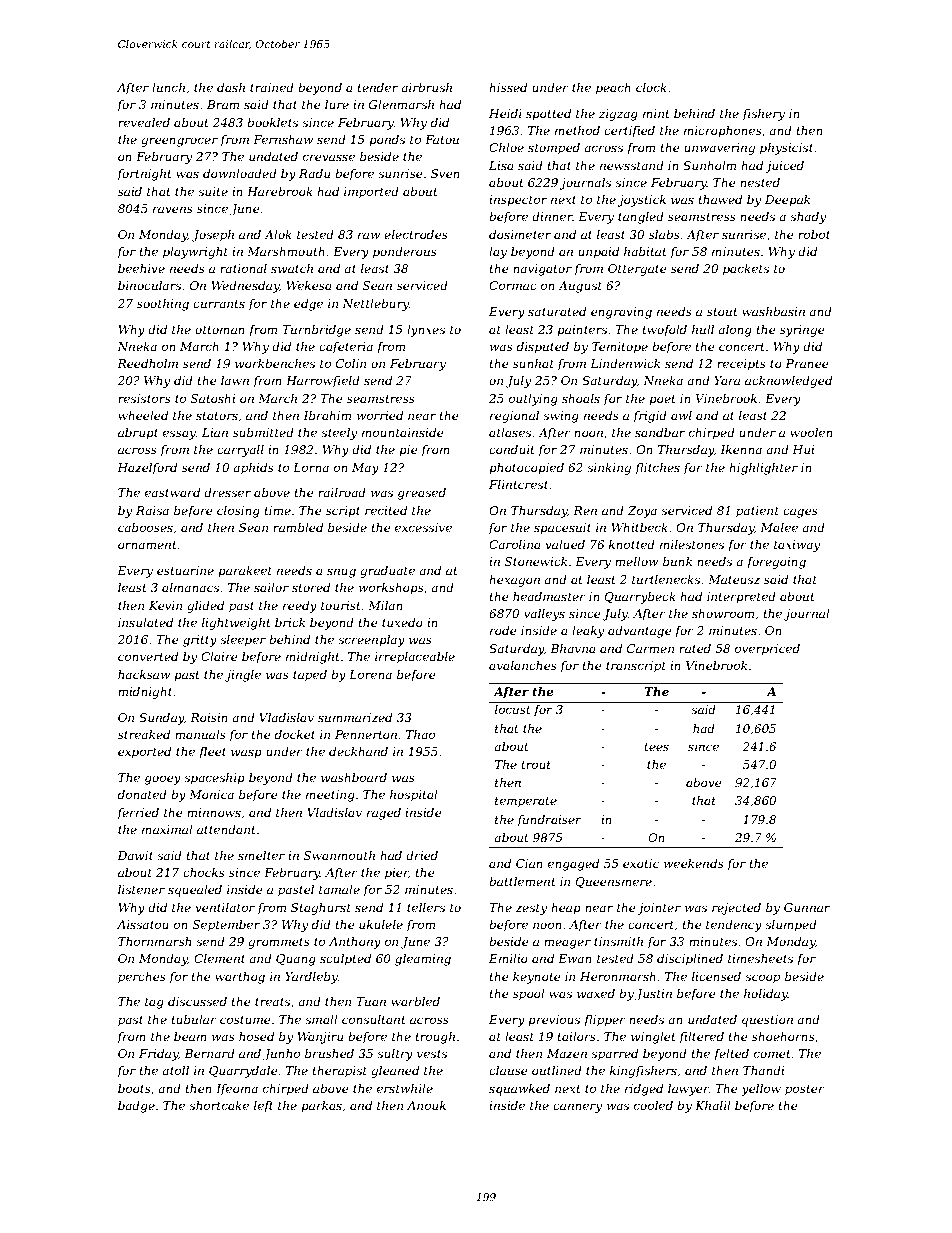 The image size is (952, 1233). I want to click on Bhavna, so click(573, 648).
